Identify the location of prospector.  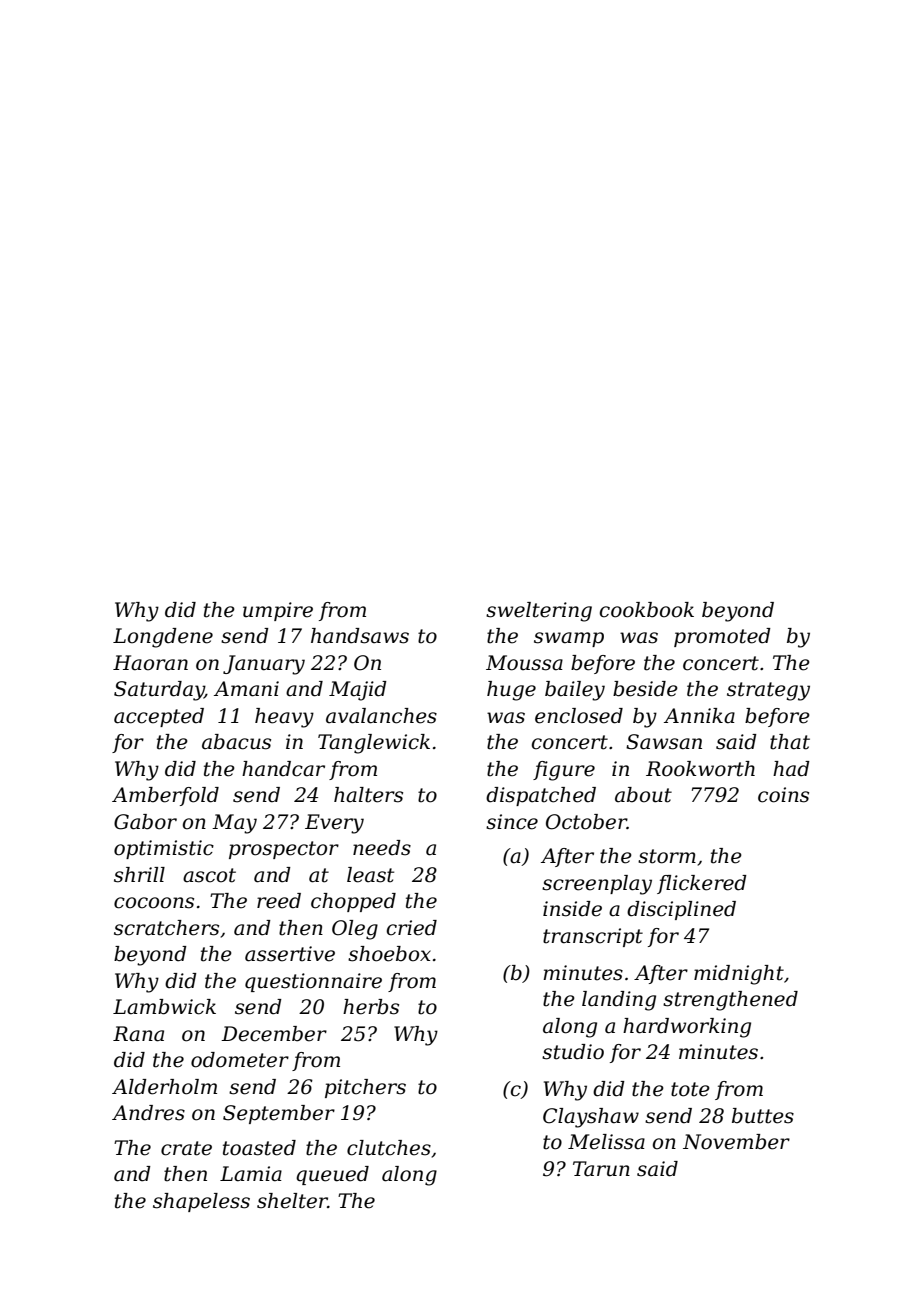
(284, 850).
